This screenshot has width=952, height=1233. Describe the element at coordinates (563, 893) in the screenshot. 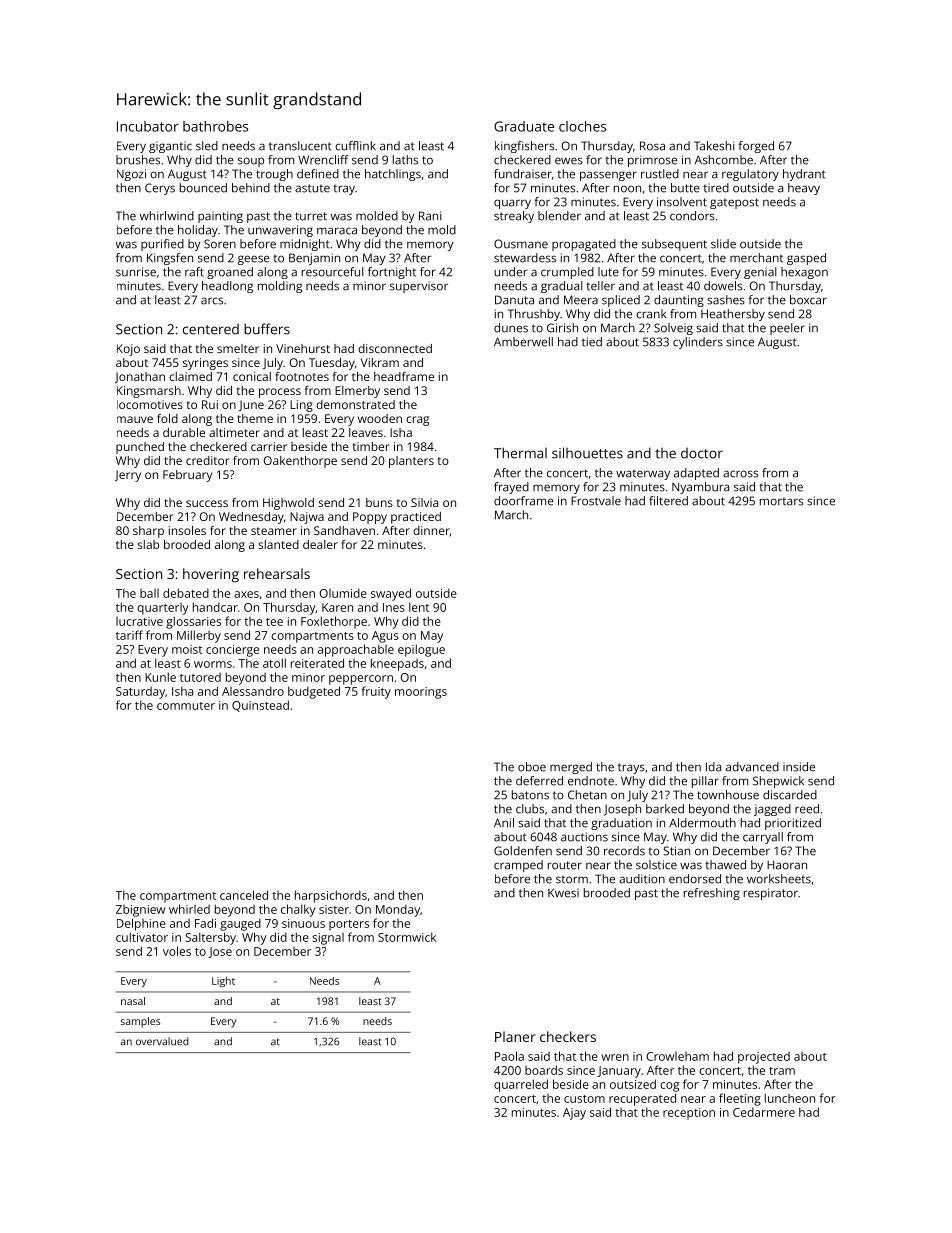

I see `Kwesi` at that location.
